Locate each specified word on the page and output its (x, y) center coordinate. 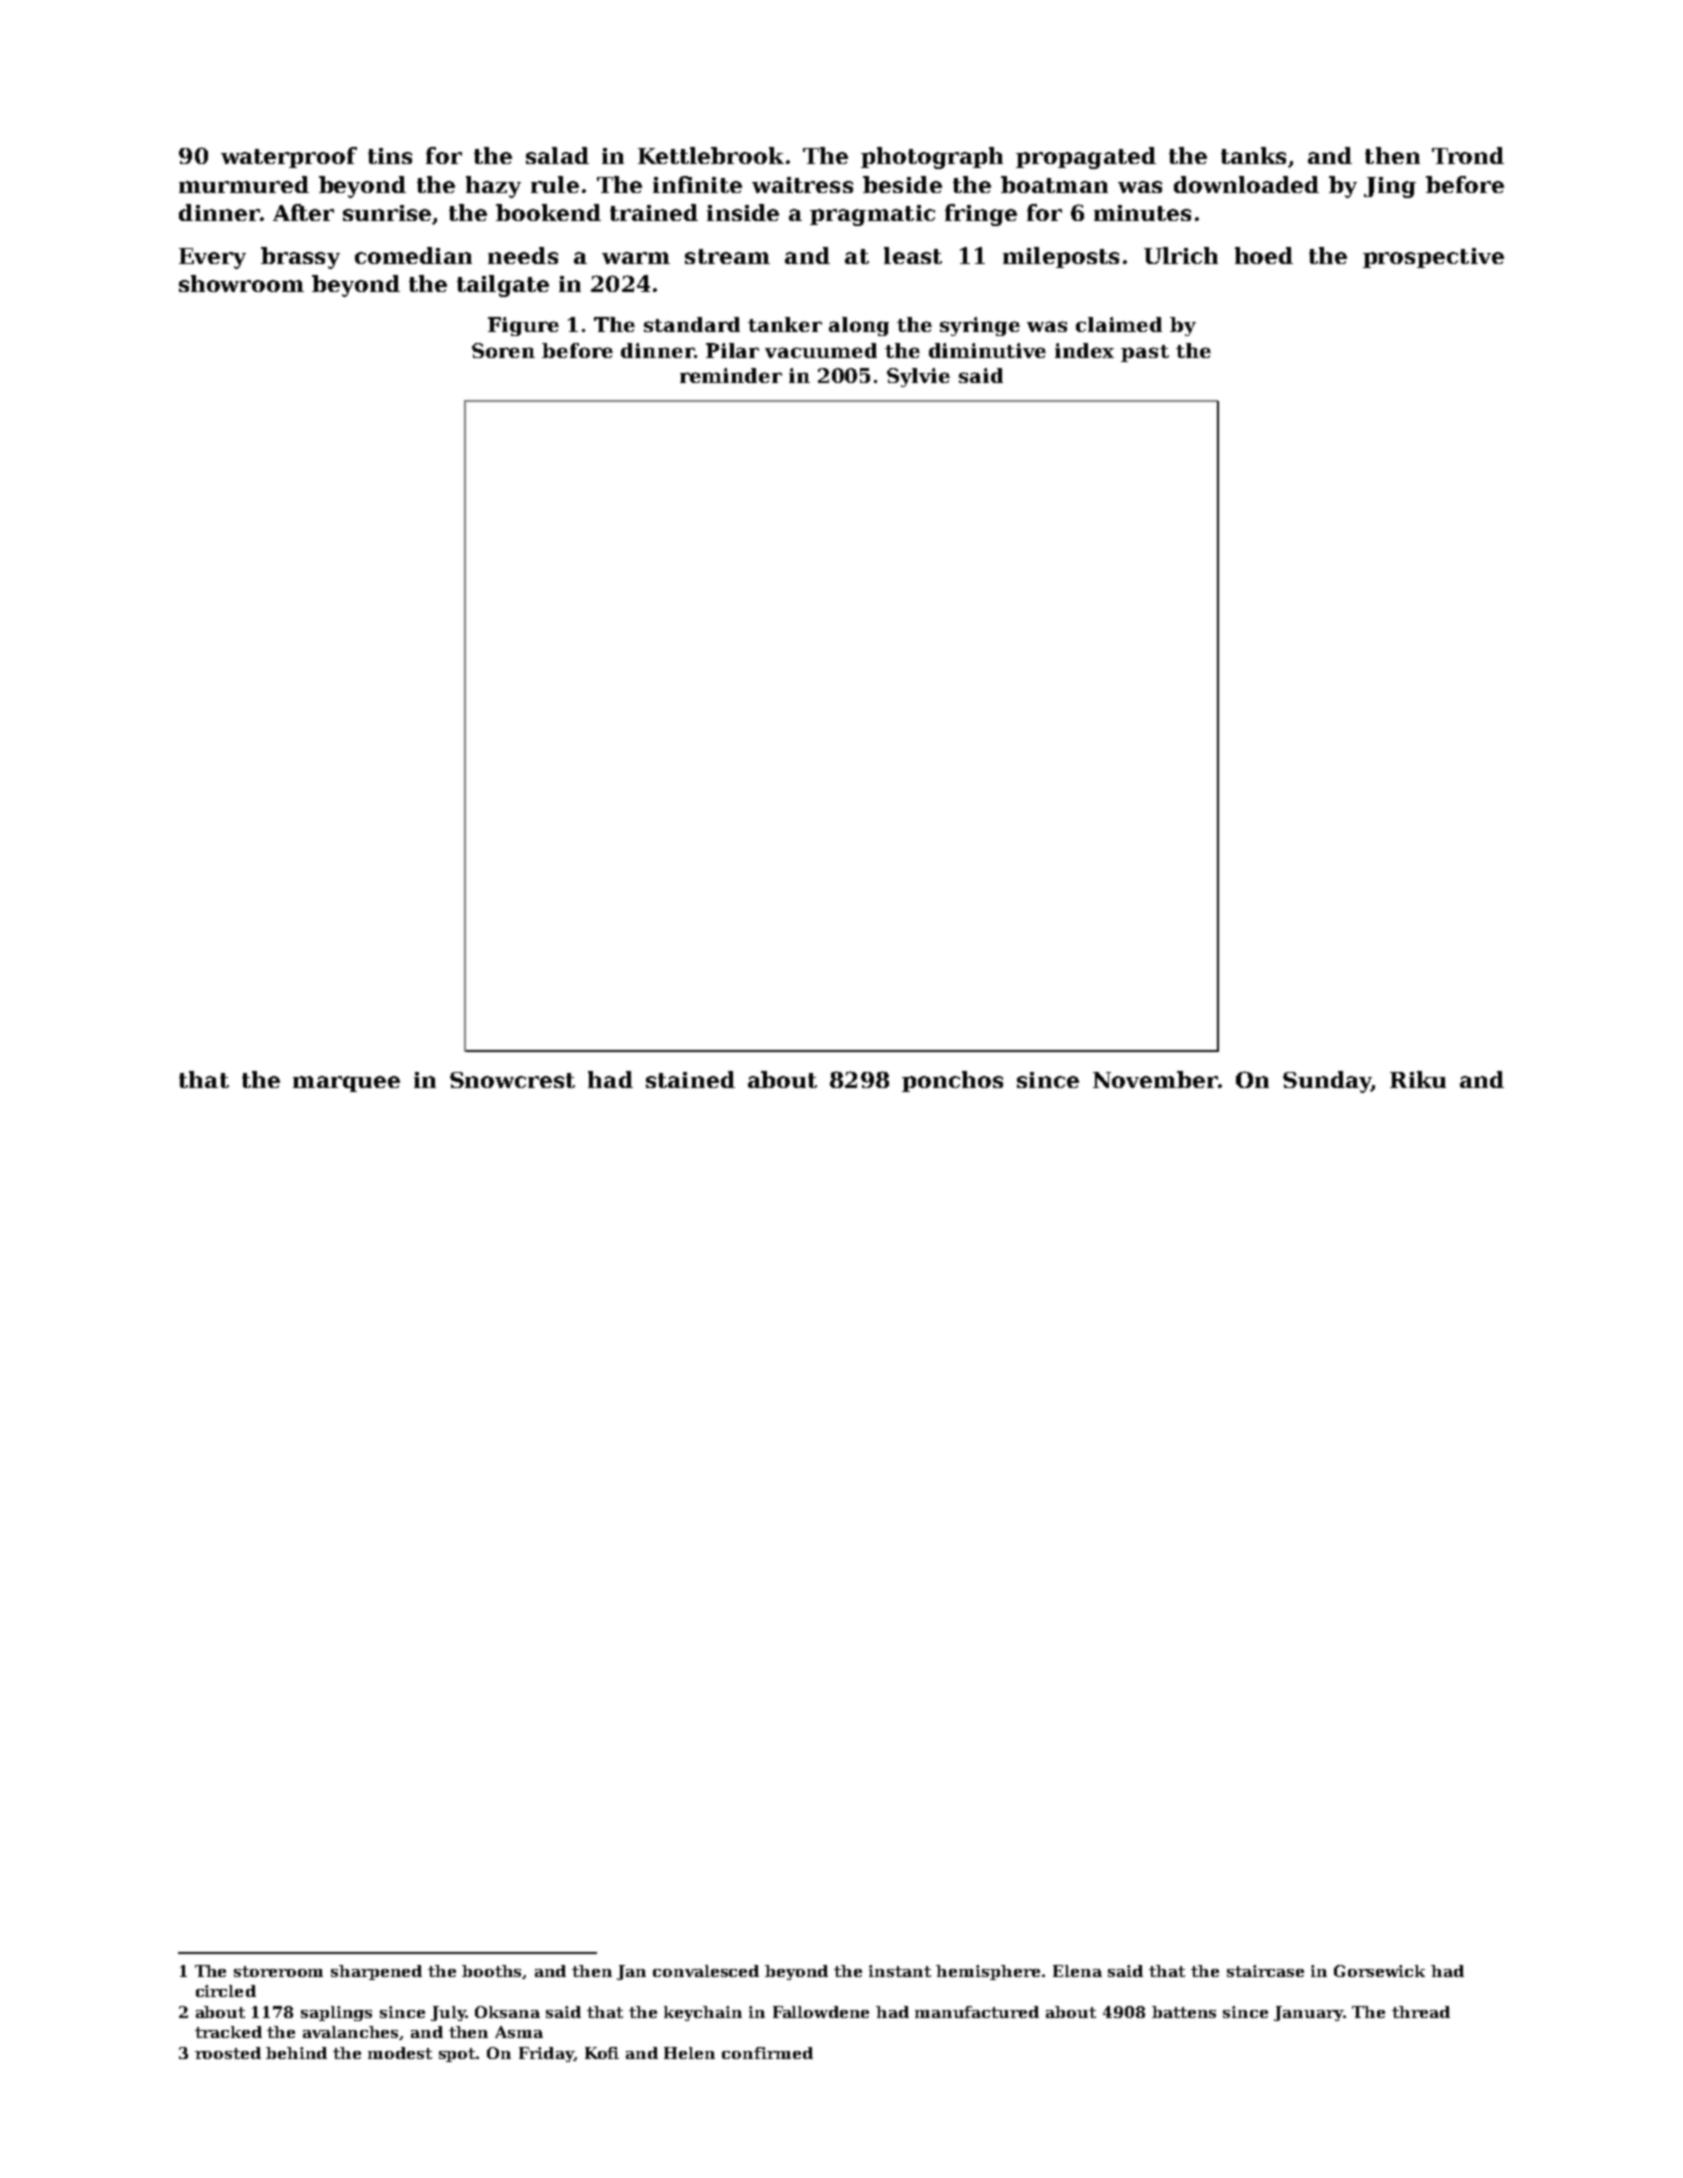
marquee (346, 1084)
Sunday (1327, 1082)
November (1155, 1079)
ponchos (952, 1081)
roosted (228, 2053)
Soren (503, 350)
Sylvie (918, 377)
